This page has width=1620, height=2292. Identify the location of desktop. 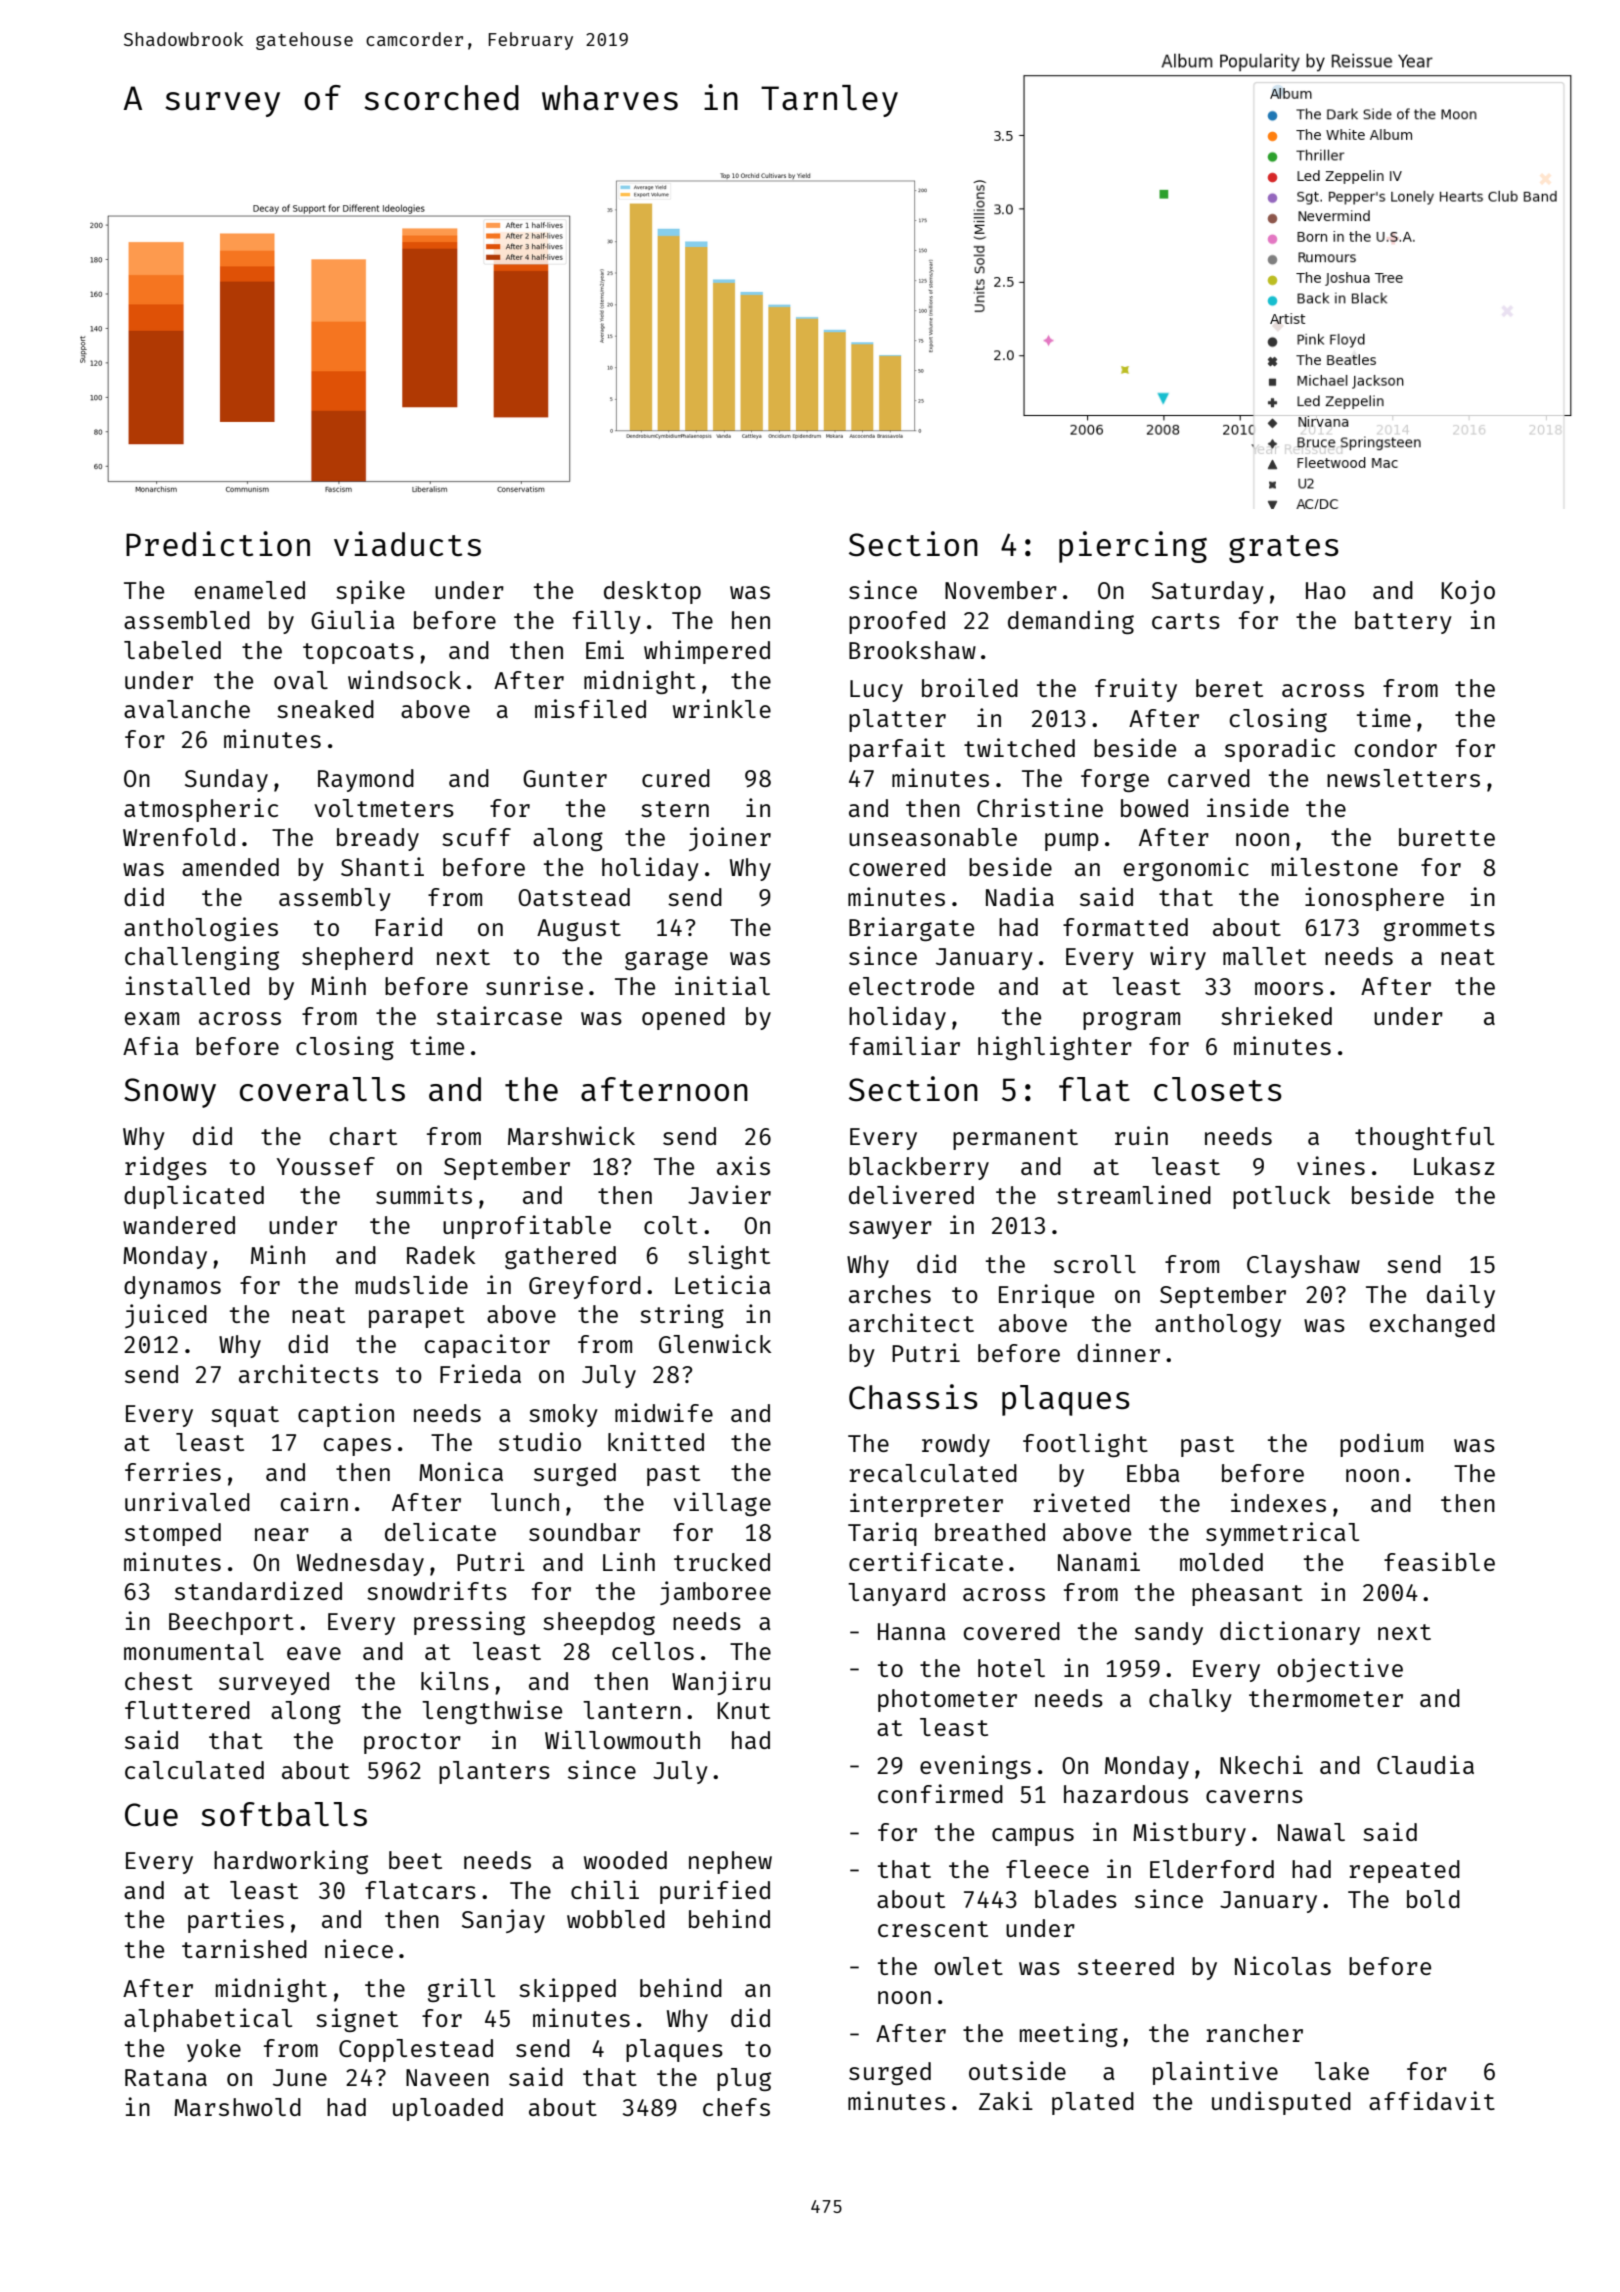
(652, 592).
